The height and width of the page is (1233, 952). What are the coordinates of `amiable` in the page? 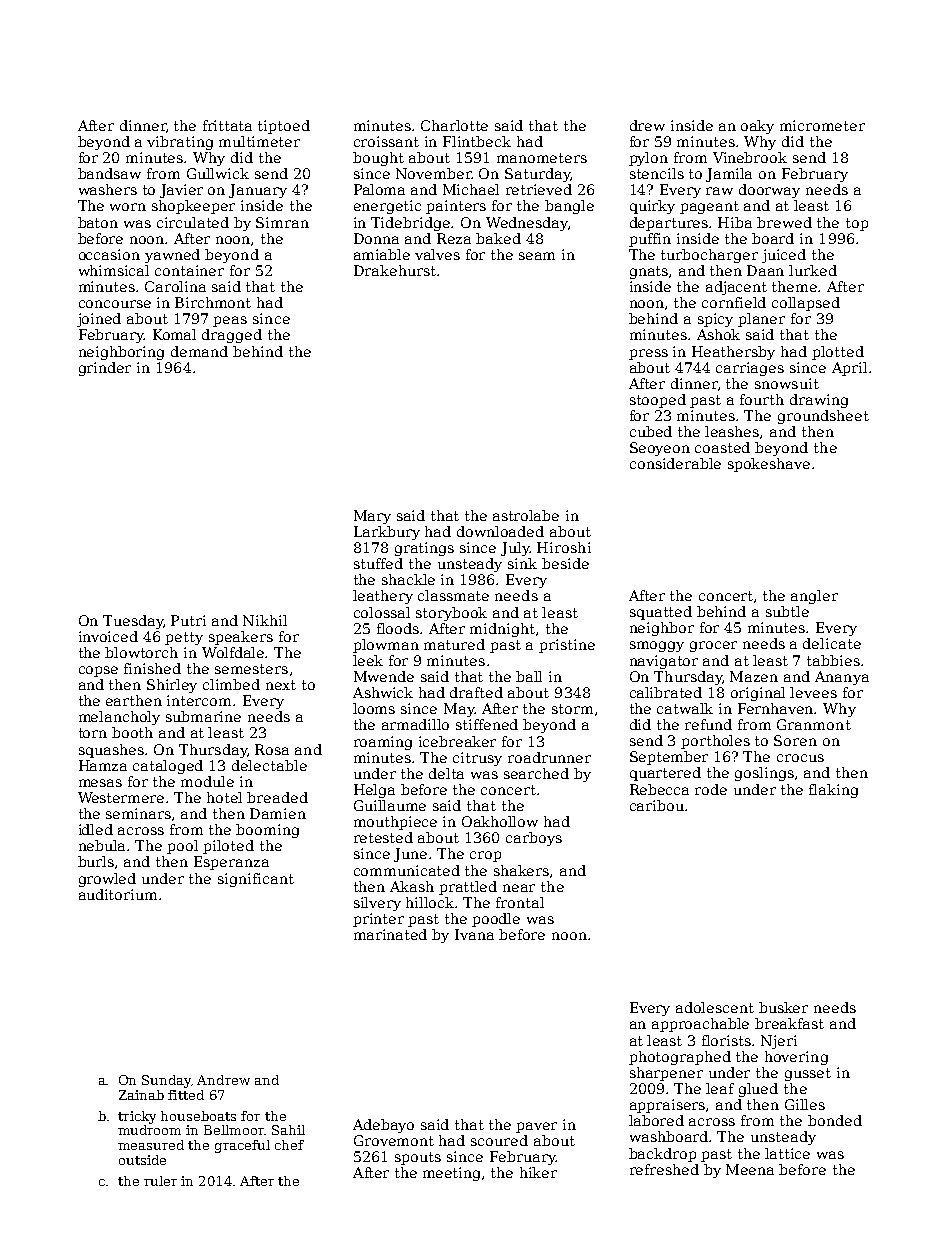 It's located at (382, 254).
